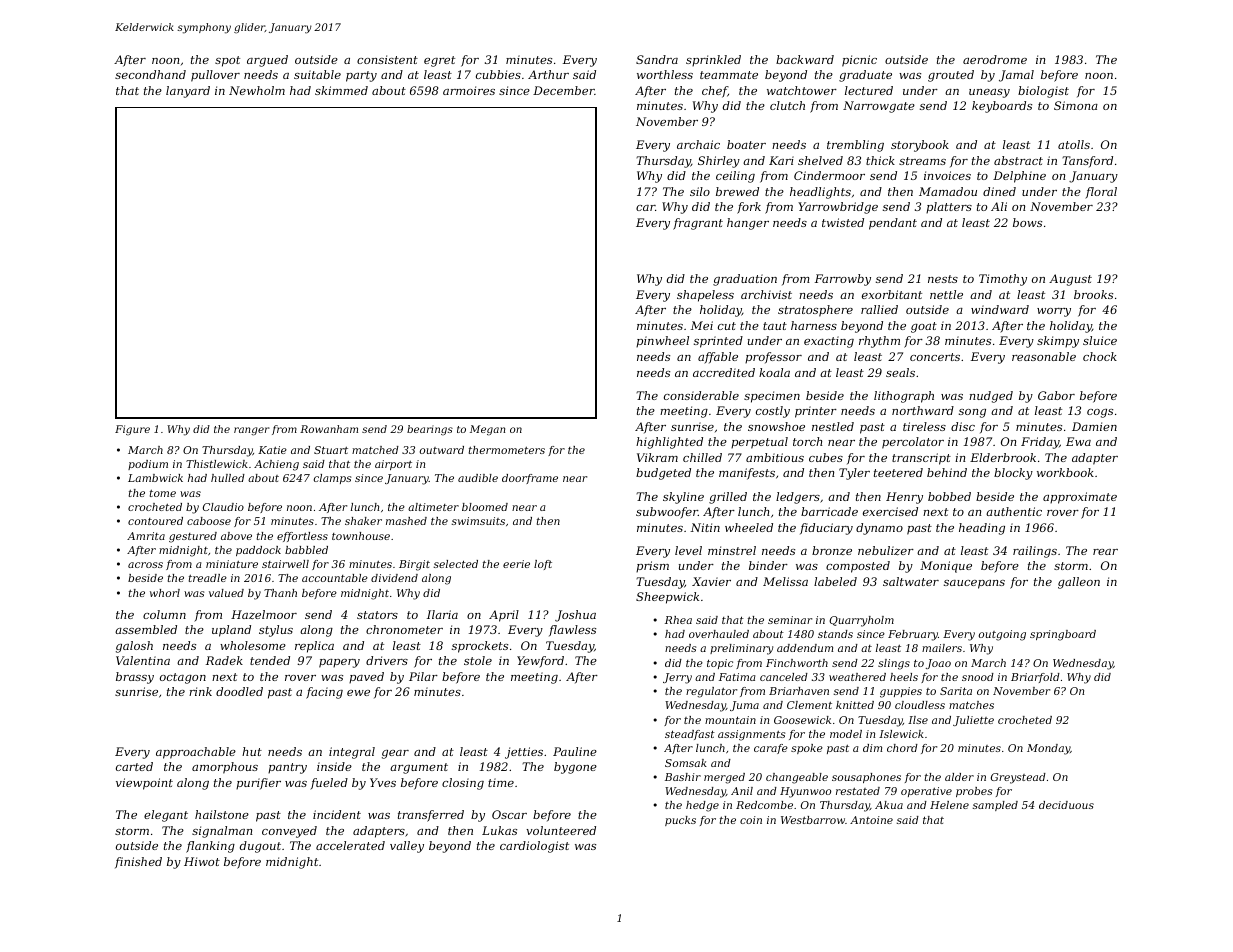  Describe the element at coordinates (209, 521) in the document. I see `caboose` at that location.
